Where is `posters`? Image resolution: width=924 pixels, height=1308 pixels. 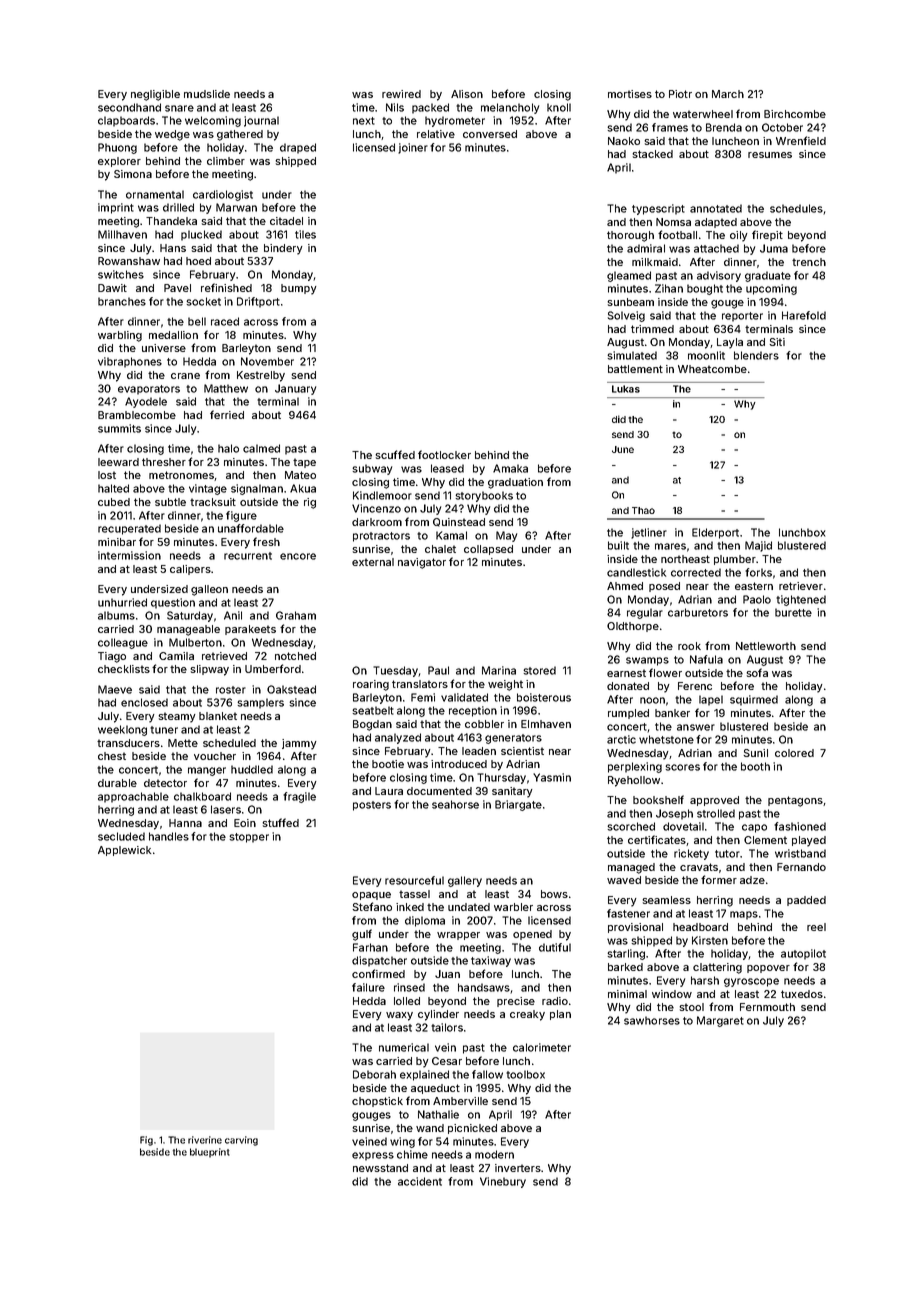
posters is located at coordinates (372, 806).
